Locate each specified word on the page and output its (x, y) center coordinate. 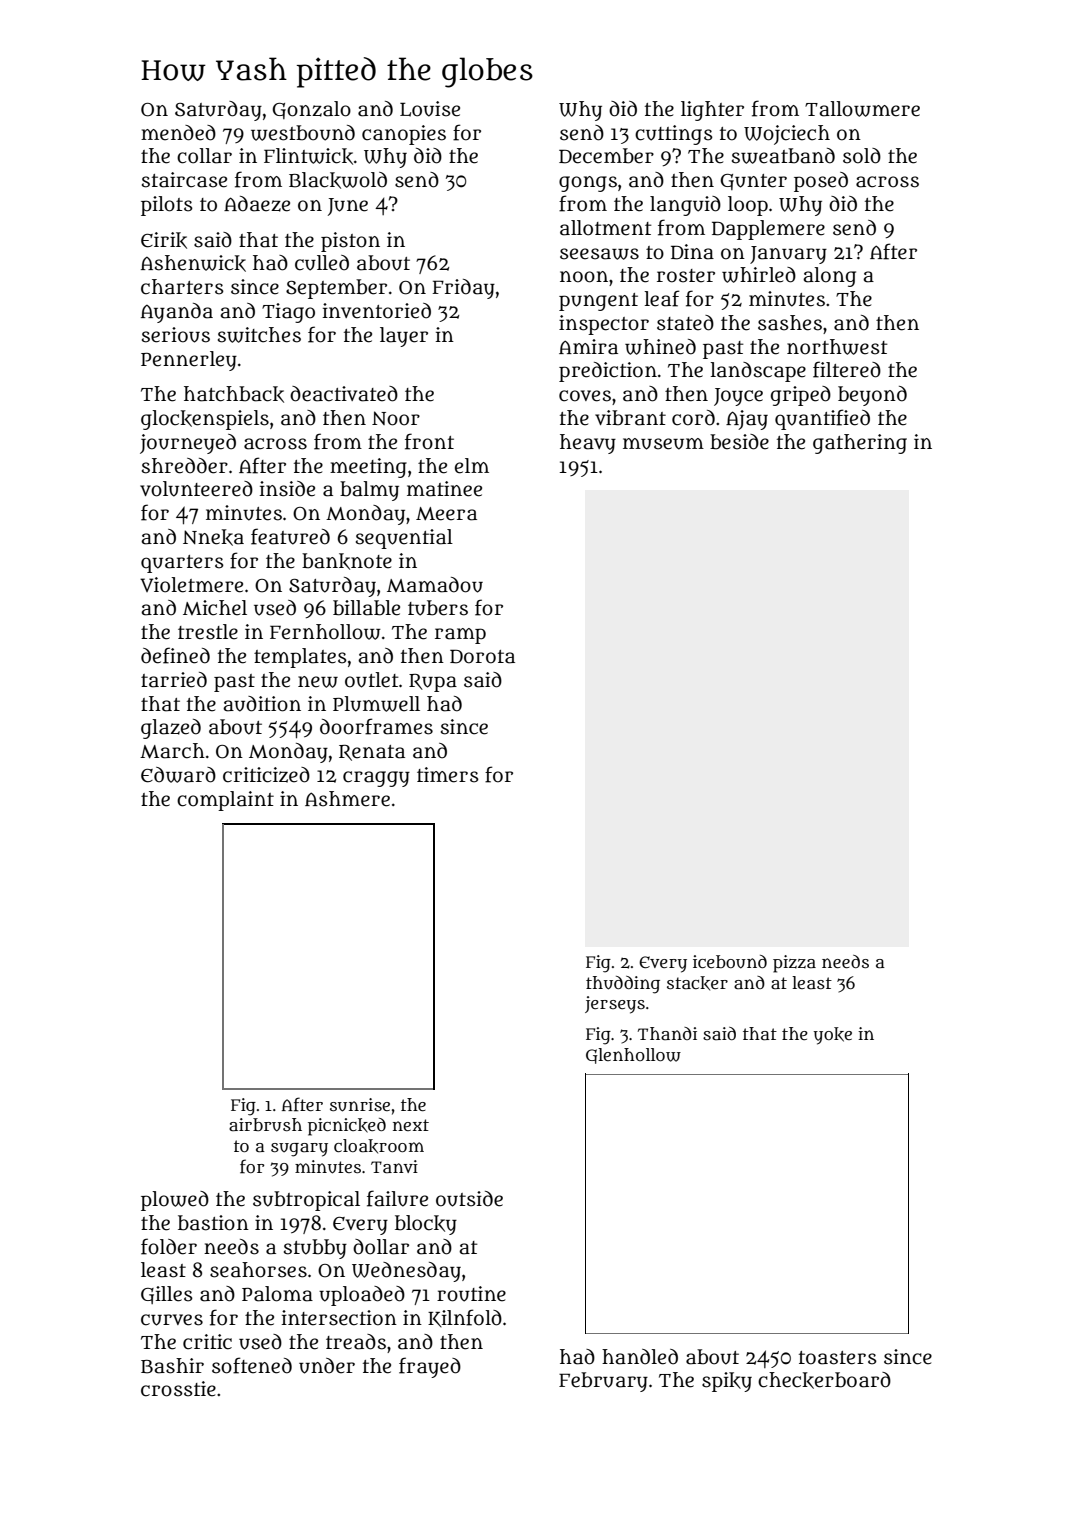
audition (262, 704)
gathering (860, 444)
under (327, 1366)
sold (862, 156)
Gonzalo (311, 110)
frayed (430, 1367)
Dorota (482, 656)
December (606, 156)
